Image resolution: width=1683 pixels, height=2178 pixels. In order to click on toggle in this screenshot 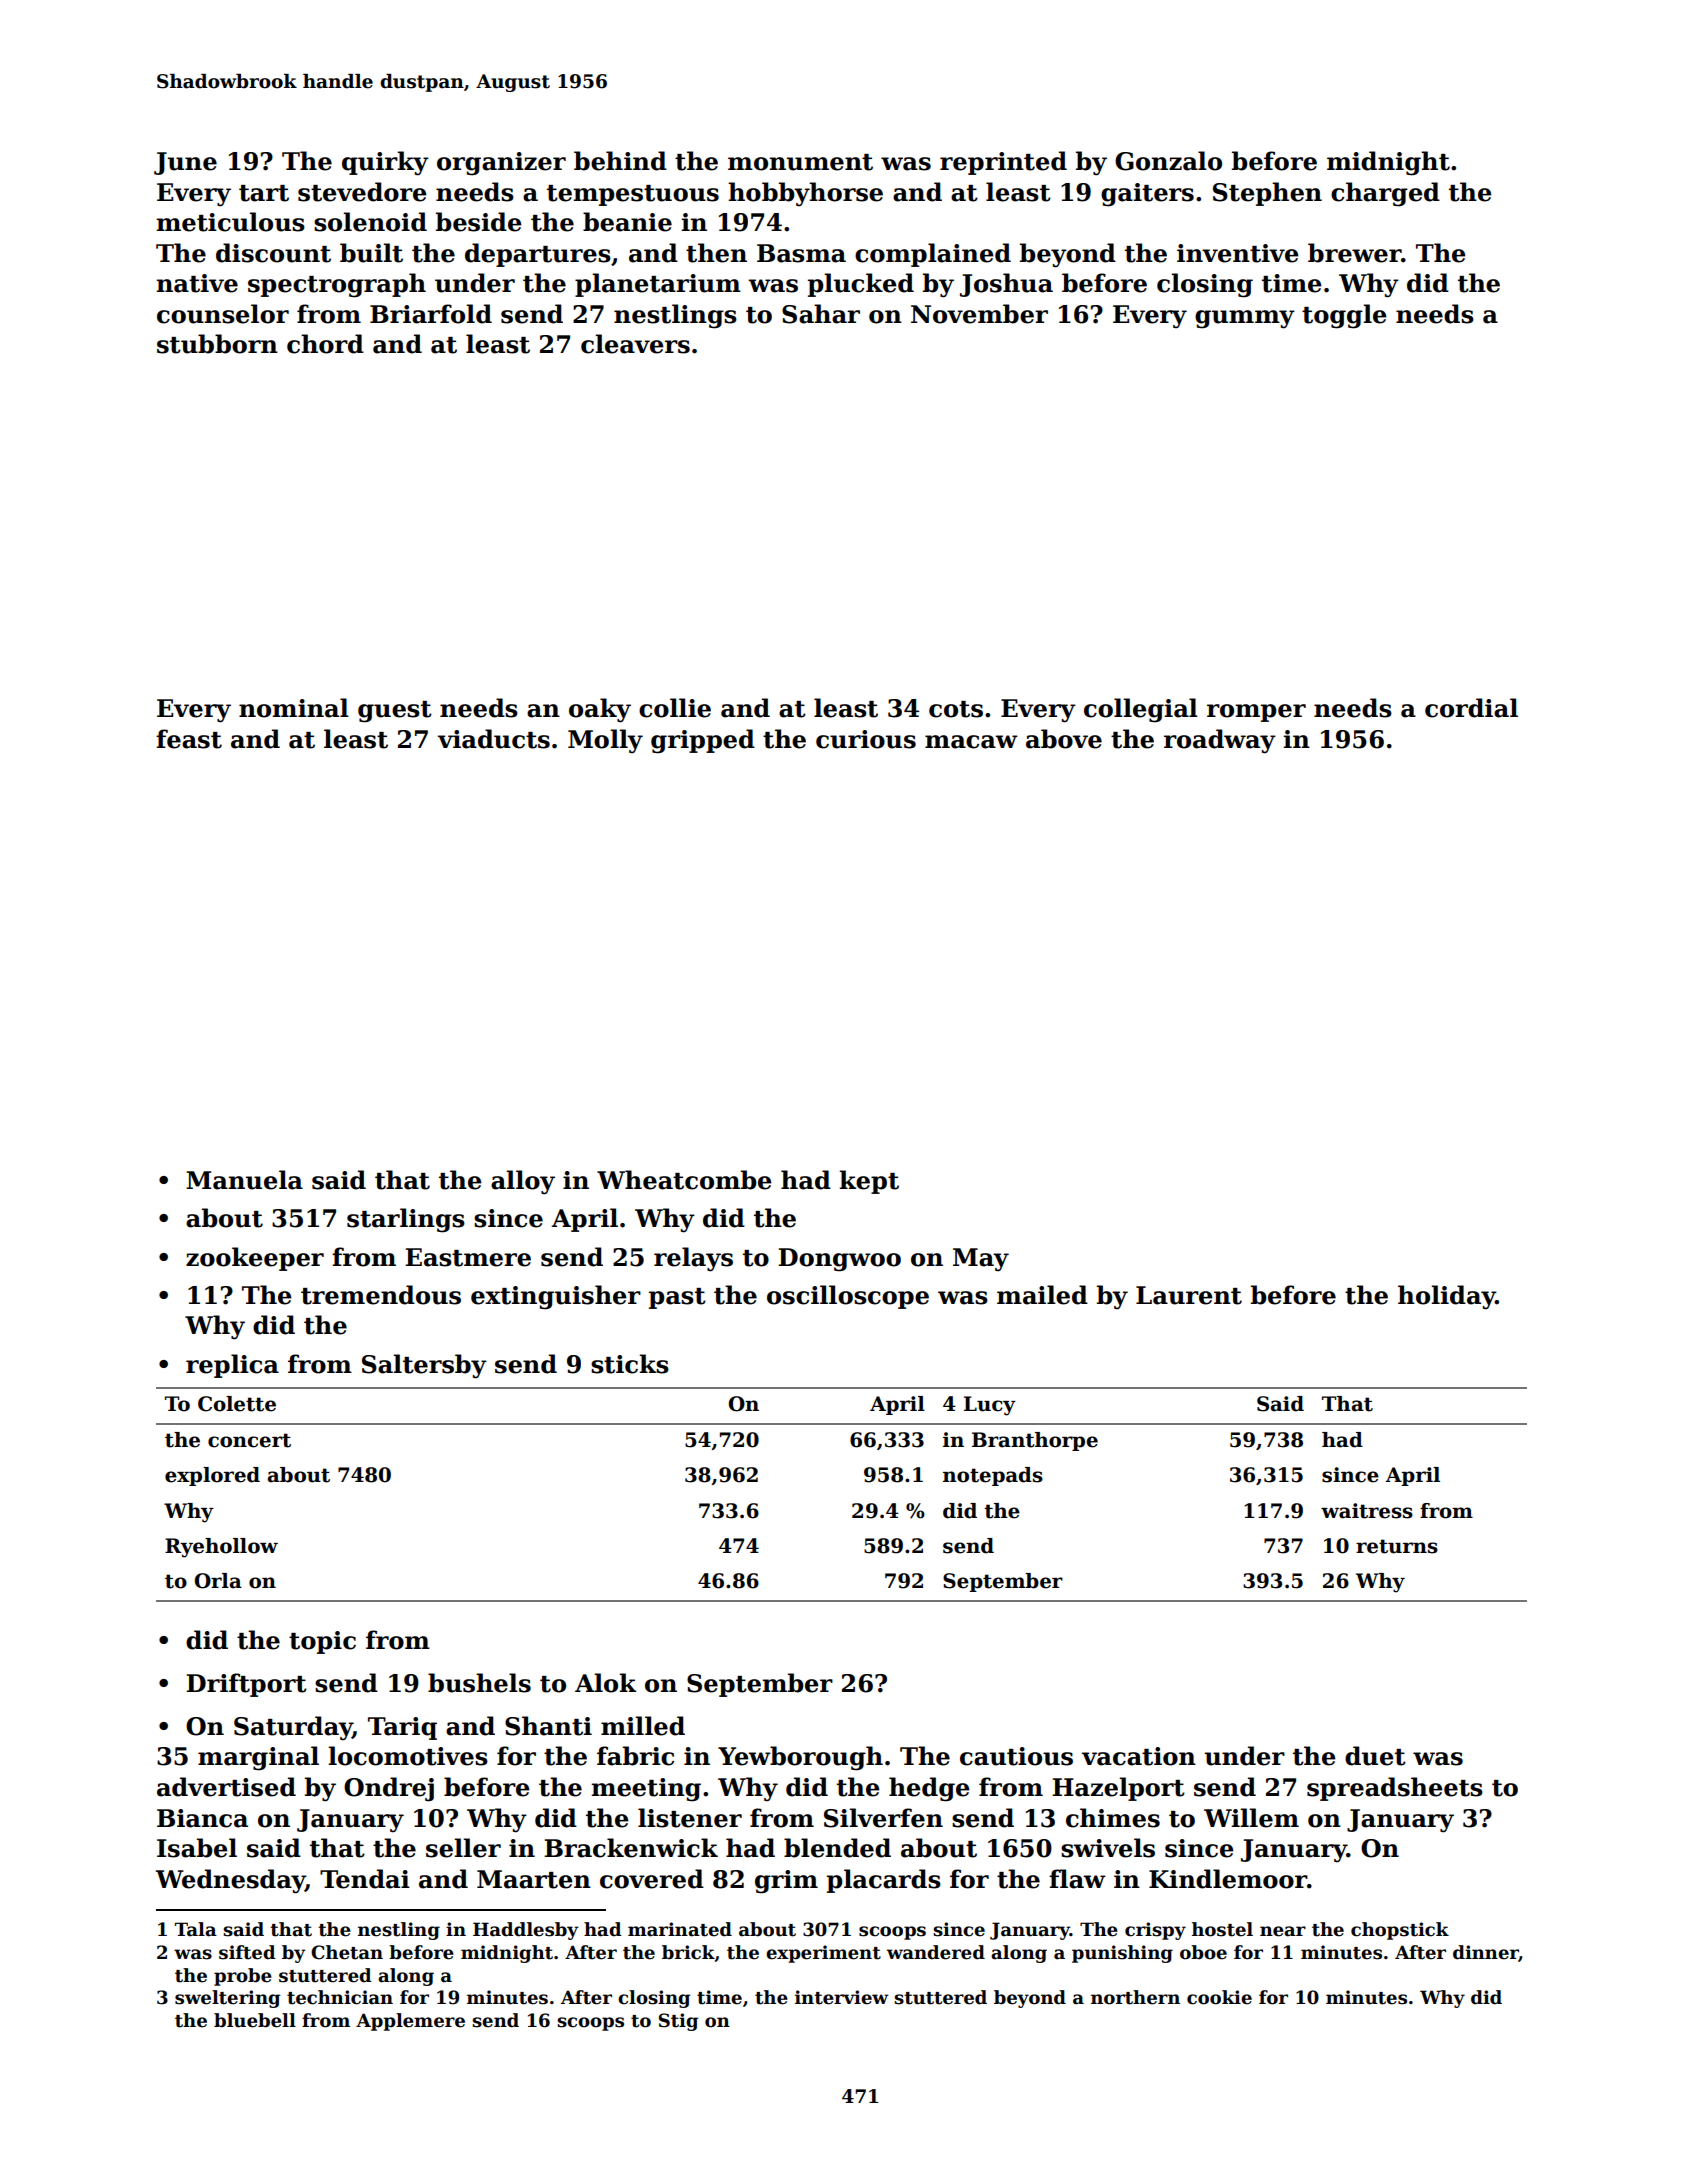, I will do `click(1344, 316)`.
